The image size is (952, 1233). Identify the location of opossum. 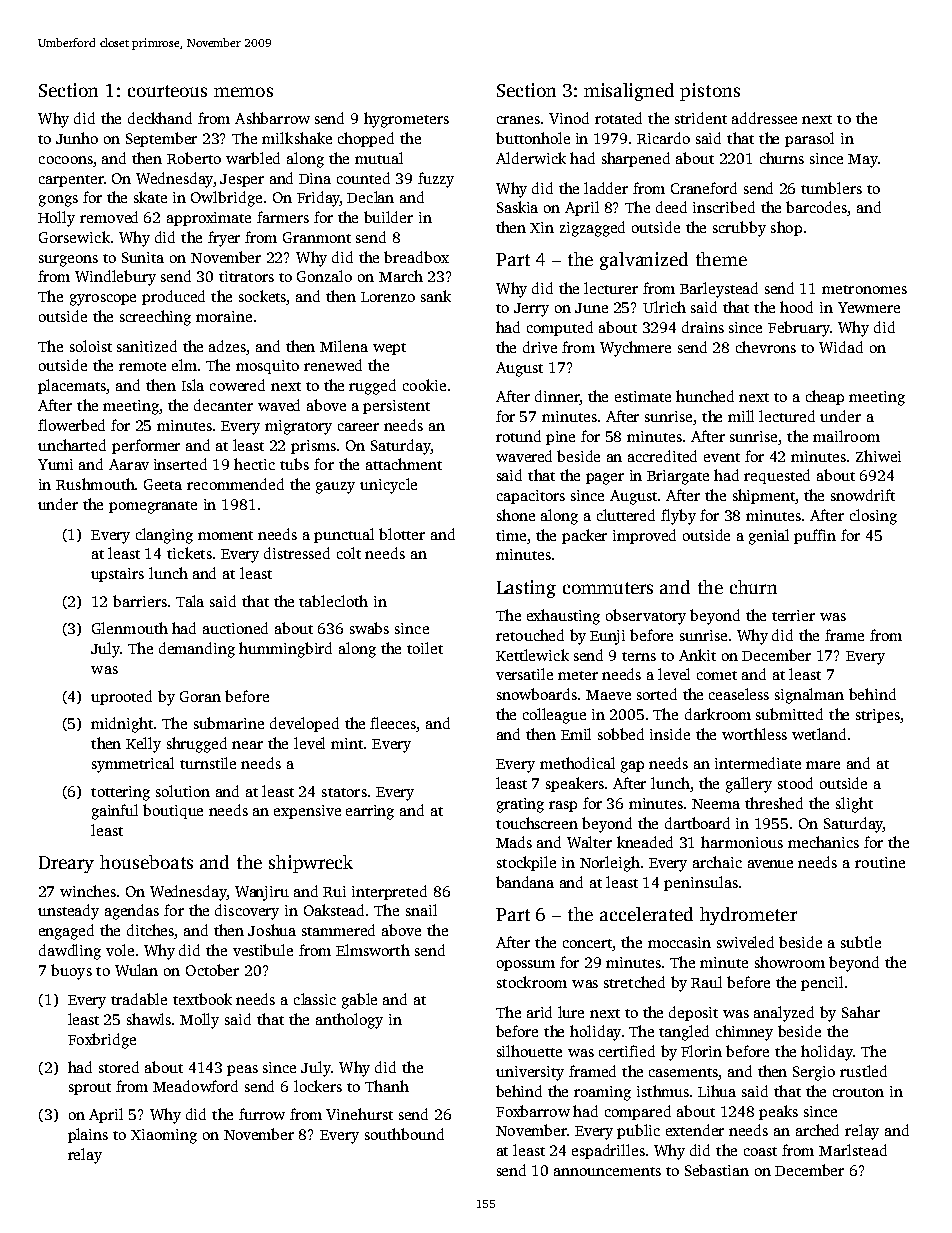
(526, 965).
